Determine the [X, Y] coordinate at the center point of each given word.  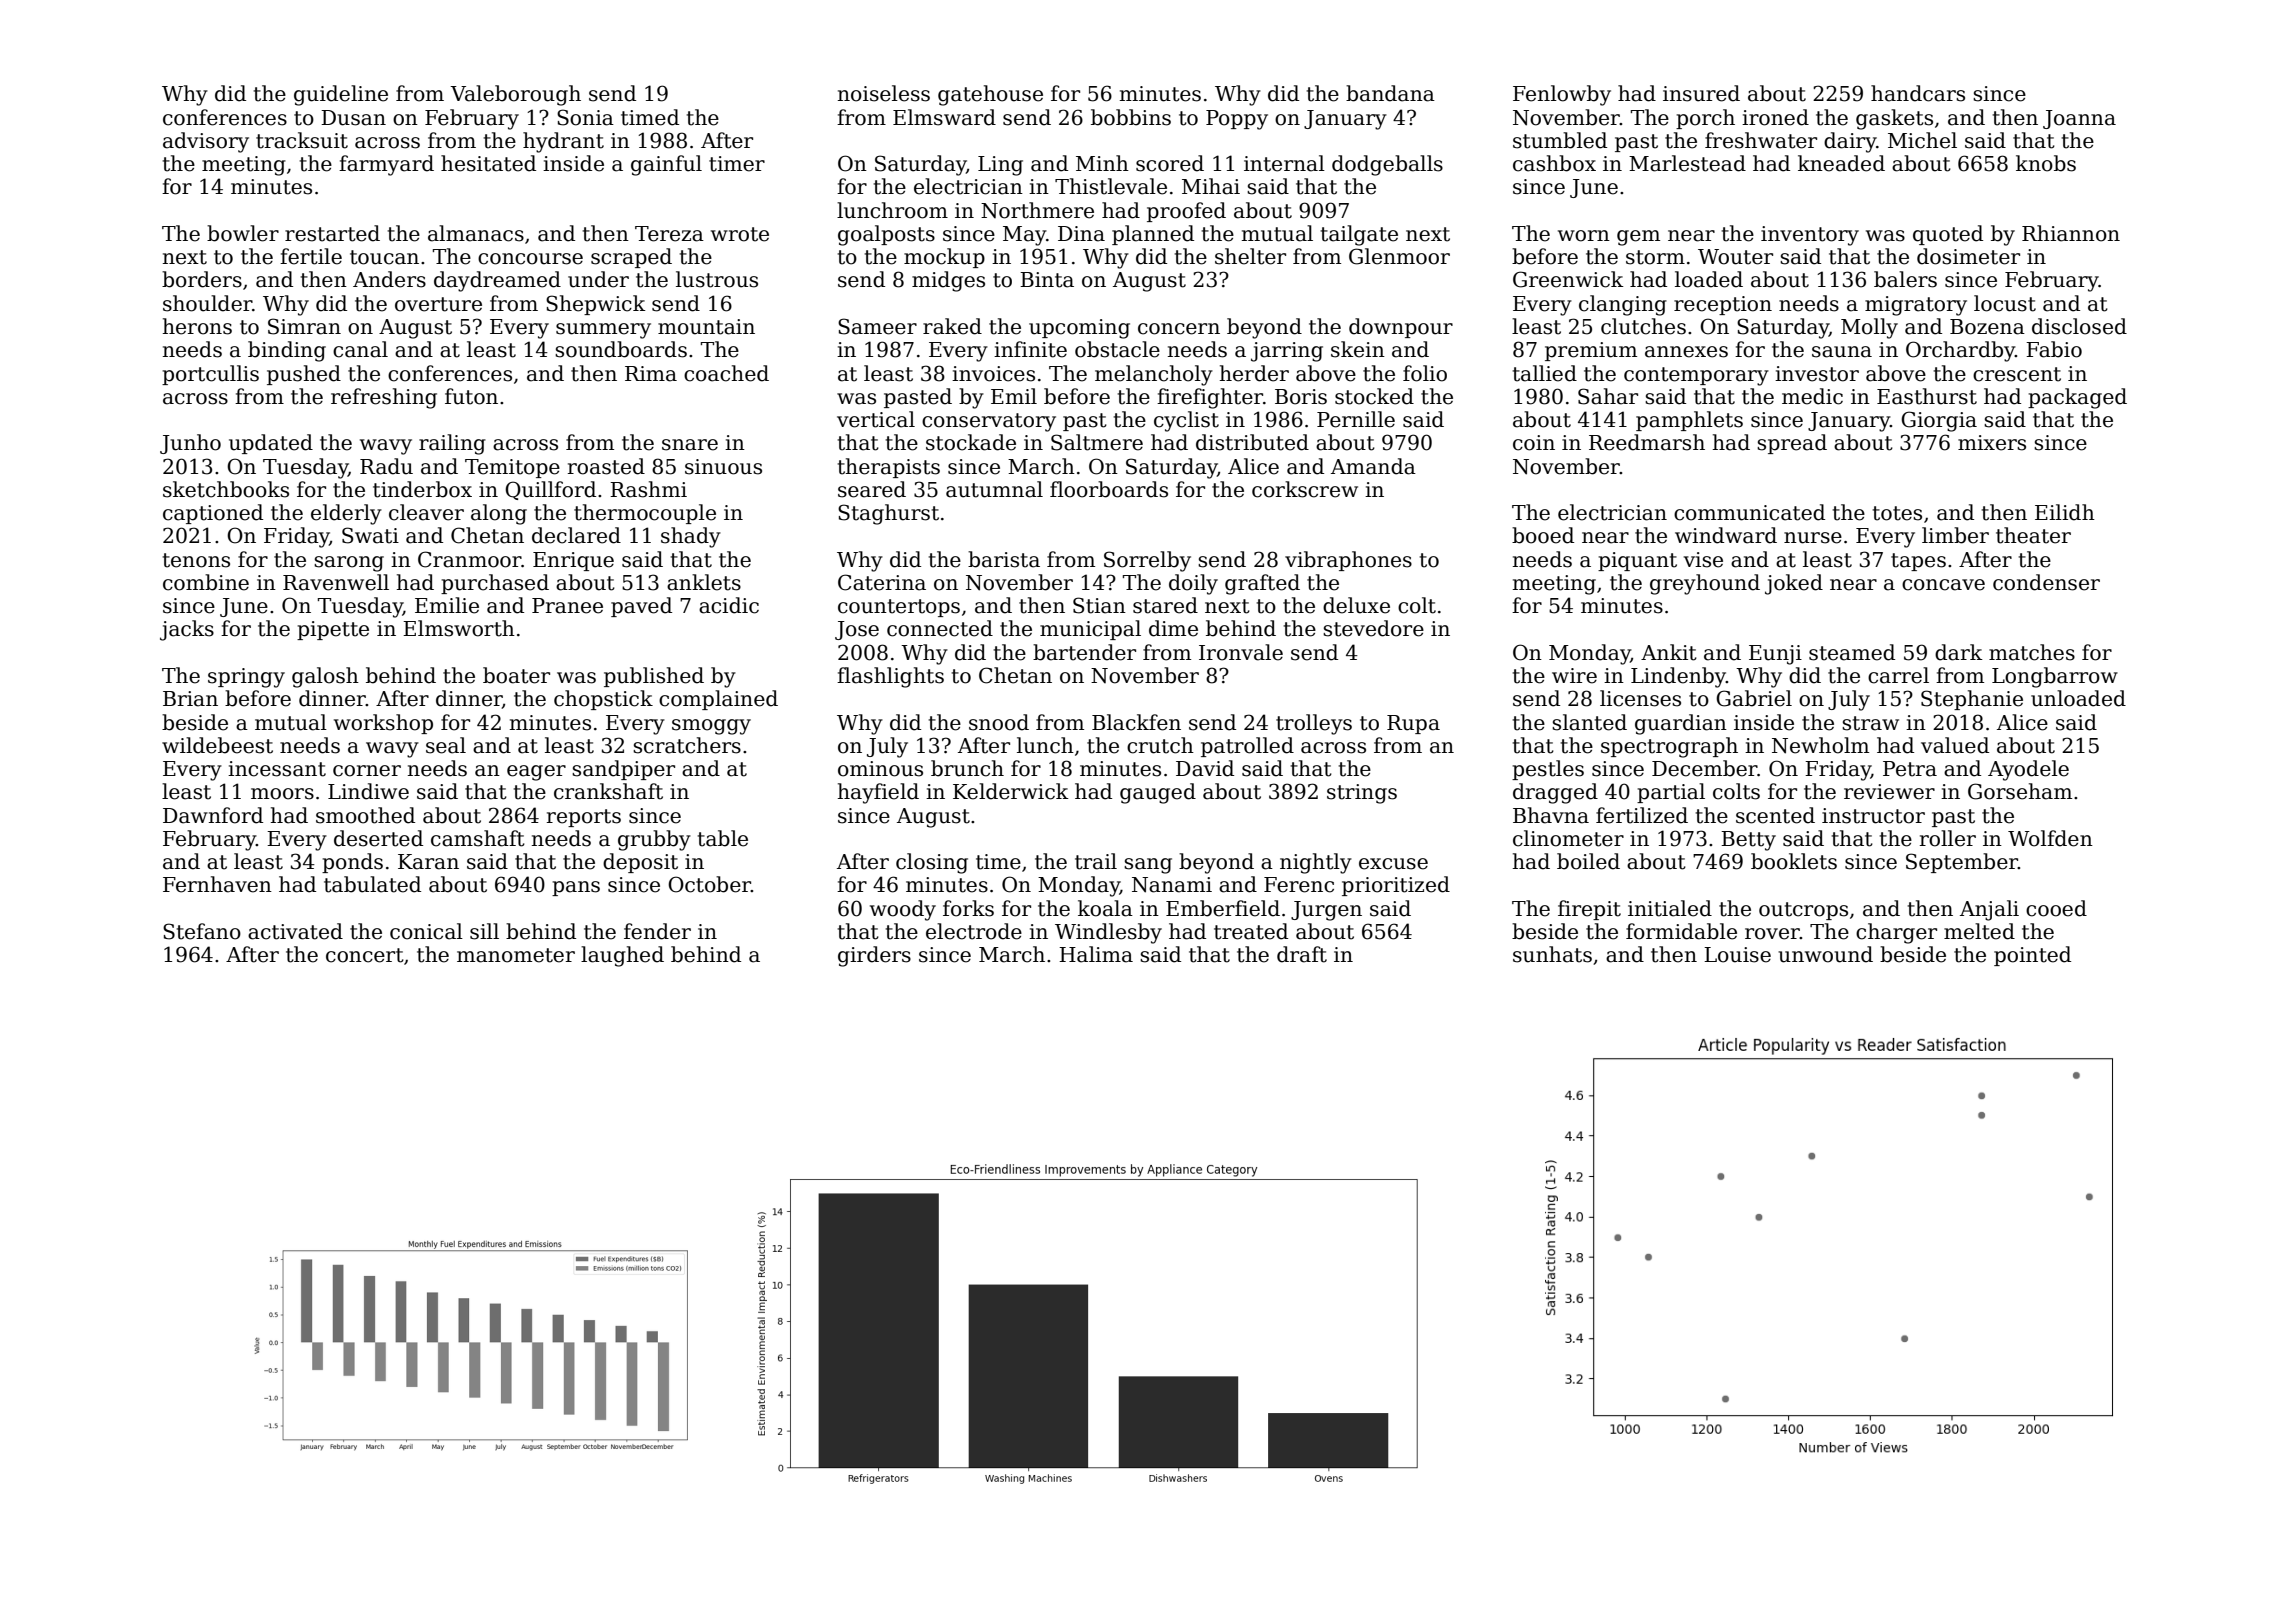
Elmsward [944, 117]
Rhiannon [2071, 233]
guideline [341, 95]
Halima [1096, 954]
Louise [1737, 955]
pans [576, 888]
